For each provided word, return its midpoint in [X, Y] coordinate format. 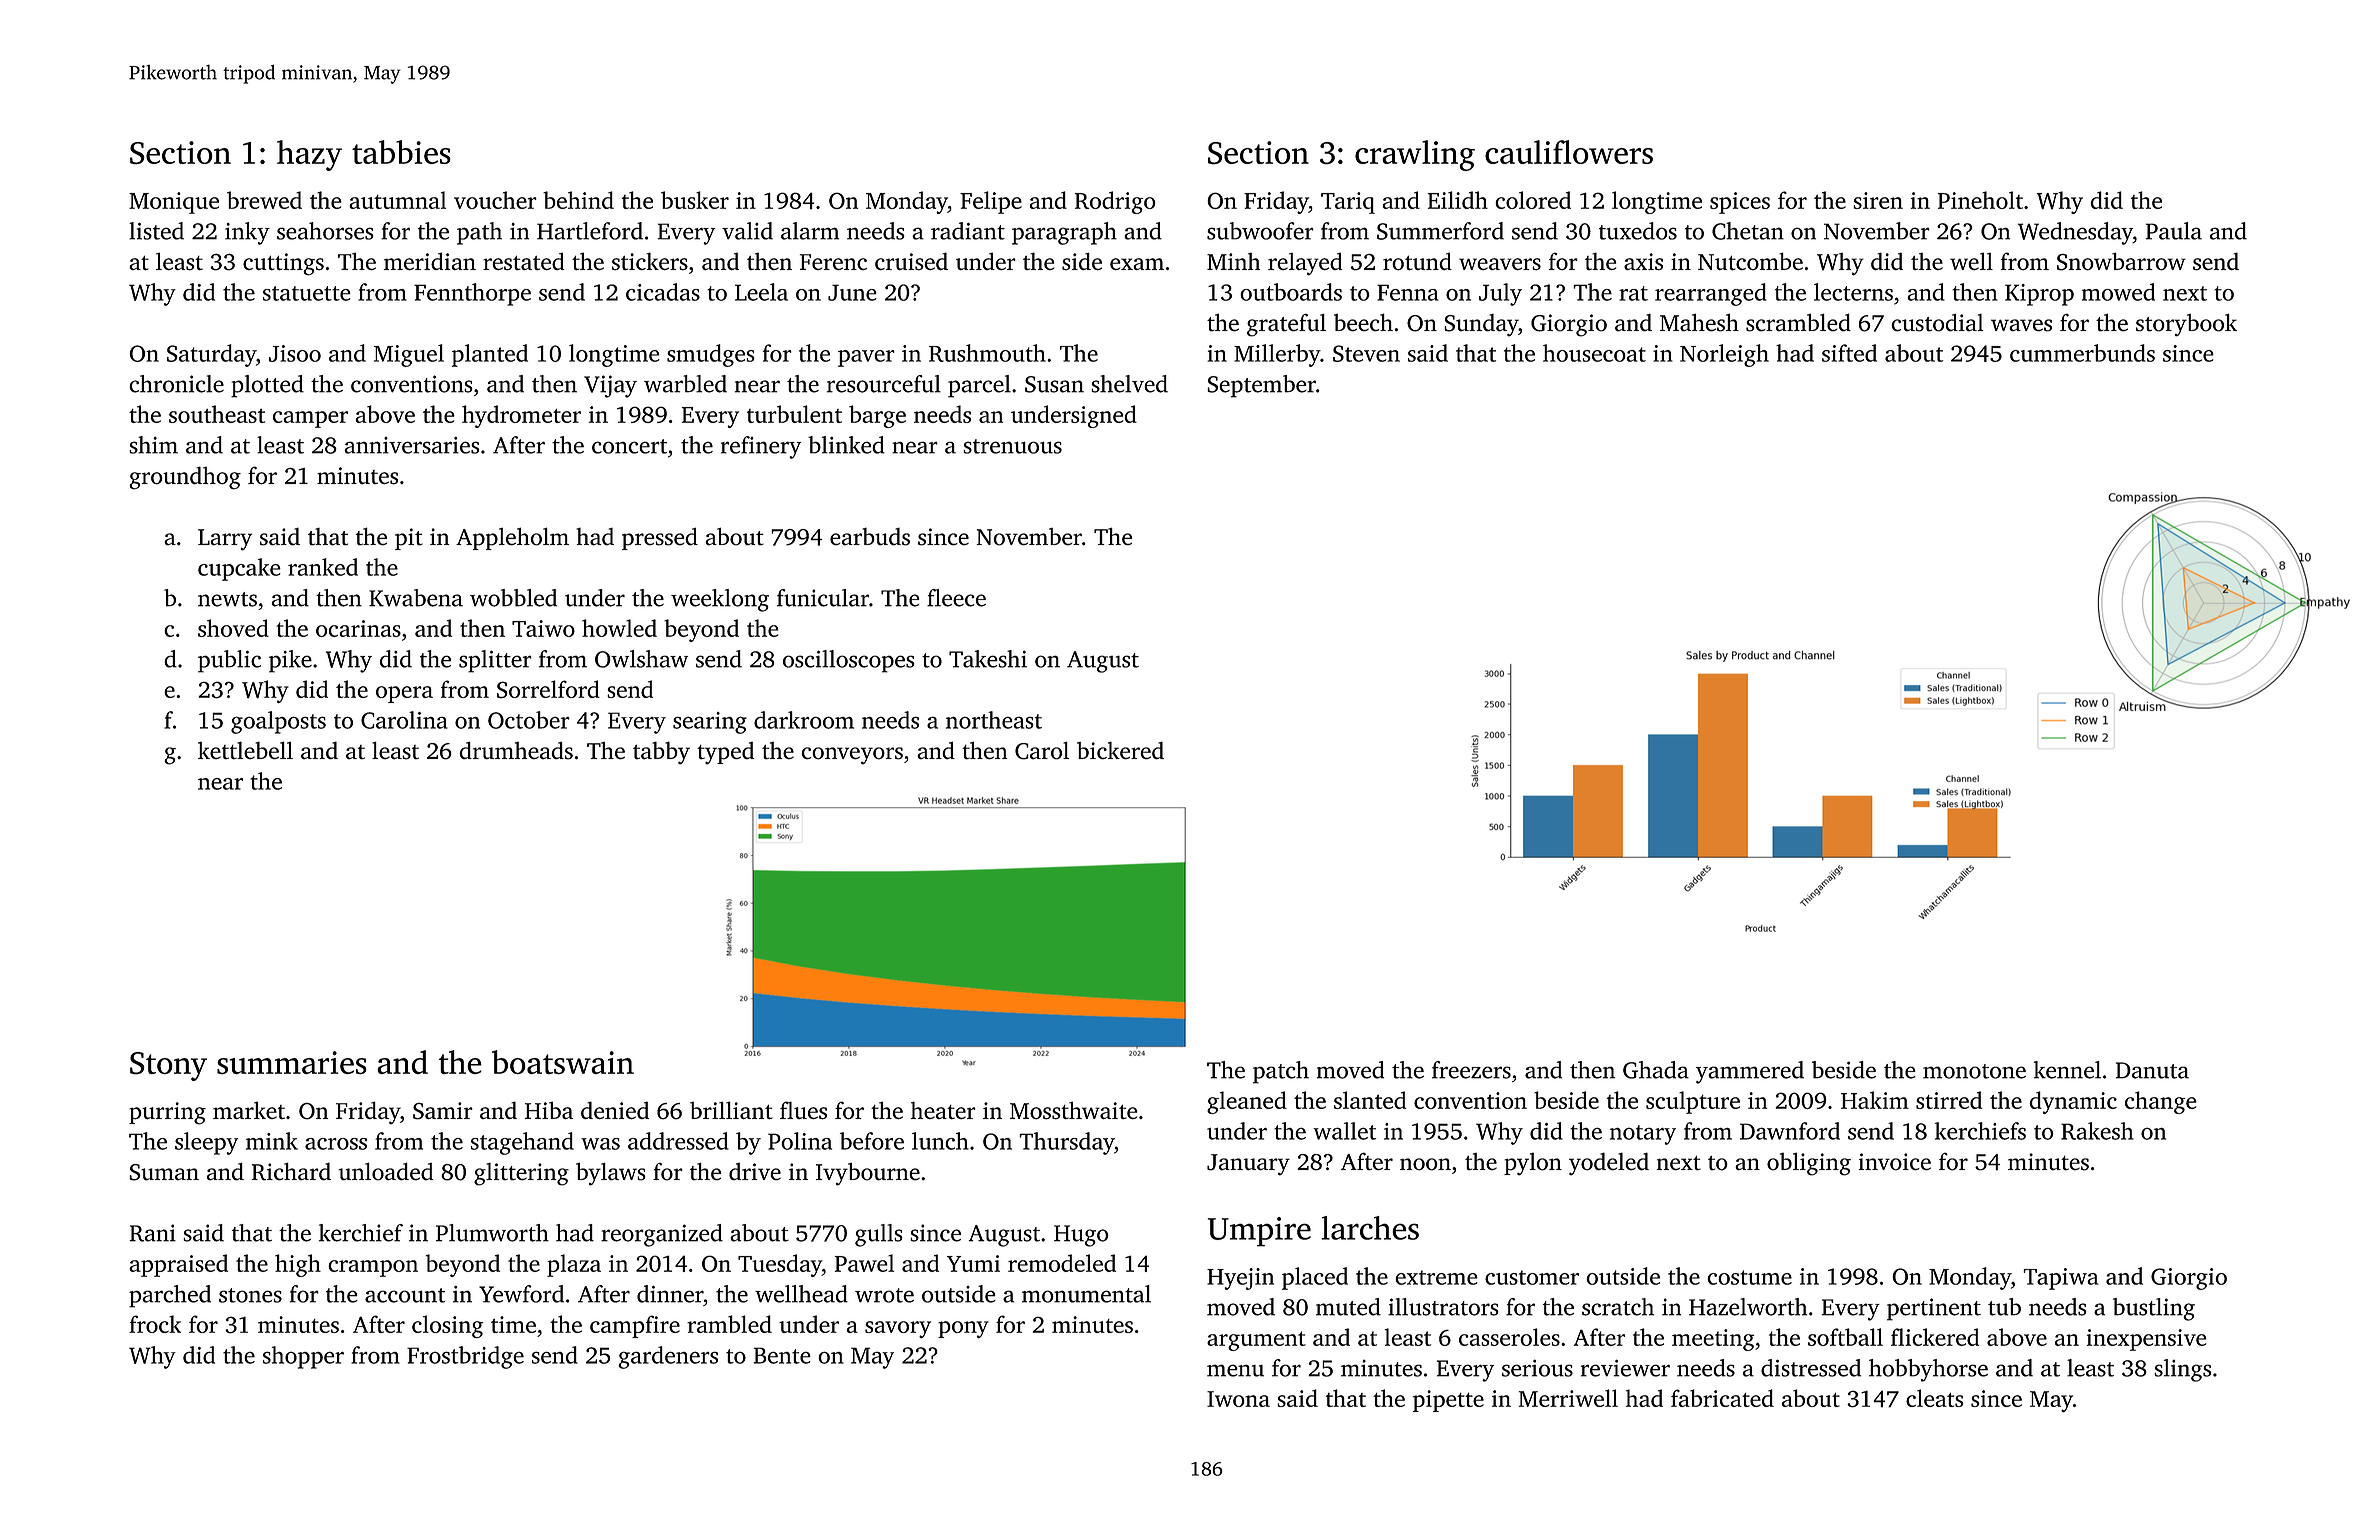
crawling [1415, 155]
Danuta [2152, 1070]
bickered [1120, 750]
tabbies [401, 152]
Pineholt [1980, 200]
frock [155, 1324]
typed [725, 753]
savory [898, 1329]
